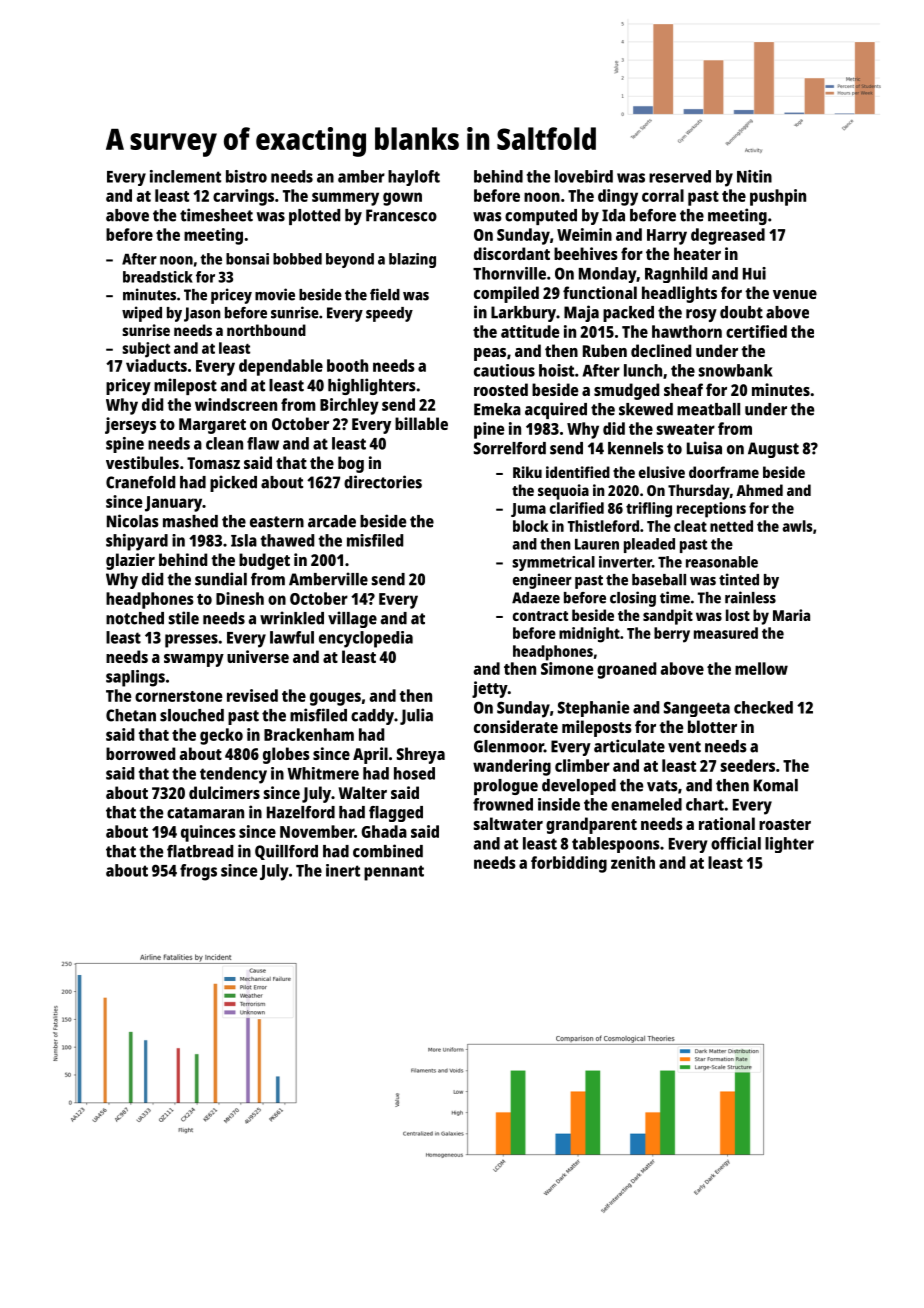 The height and width of the image is (1308, 924). What do you see at coordinates (701, 315) in the image?
I see `rosy` at bounding box center [701, 315].
